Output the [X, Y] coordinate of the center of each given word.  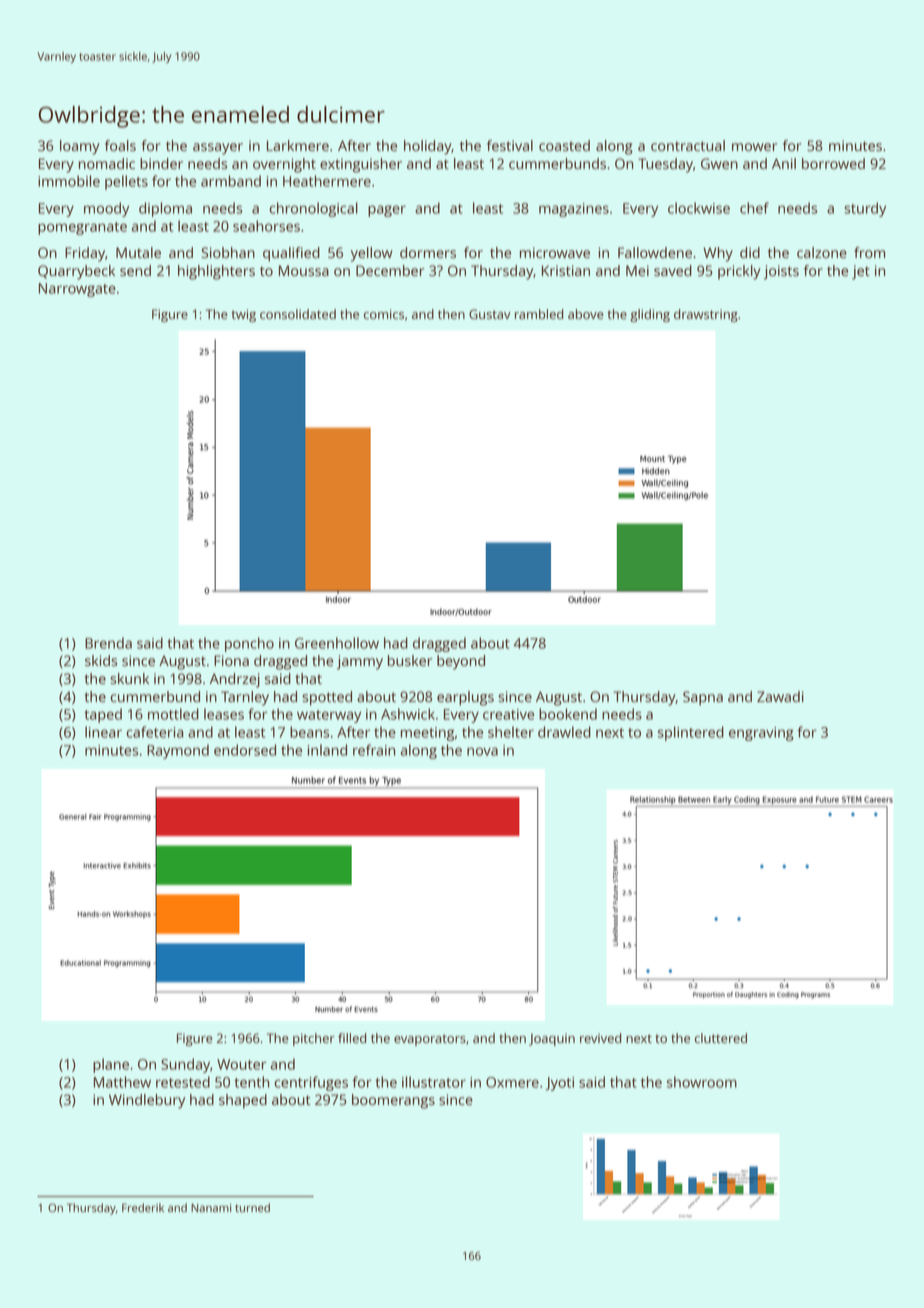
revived [600, 1038]
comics [384, 314]
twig [243, 315]
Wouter [241, 1064]
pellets [126, 182]
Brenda [108, 643]
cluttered [721, 1038]
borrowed [833, 163]
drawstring [706, 315]
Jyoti [559, 1084]
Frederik [143, 1207]
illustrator [434, 1082]
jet [861, 272]
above [586, 314]
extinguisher [361, 165]
